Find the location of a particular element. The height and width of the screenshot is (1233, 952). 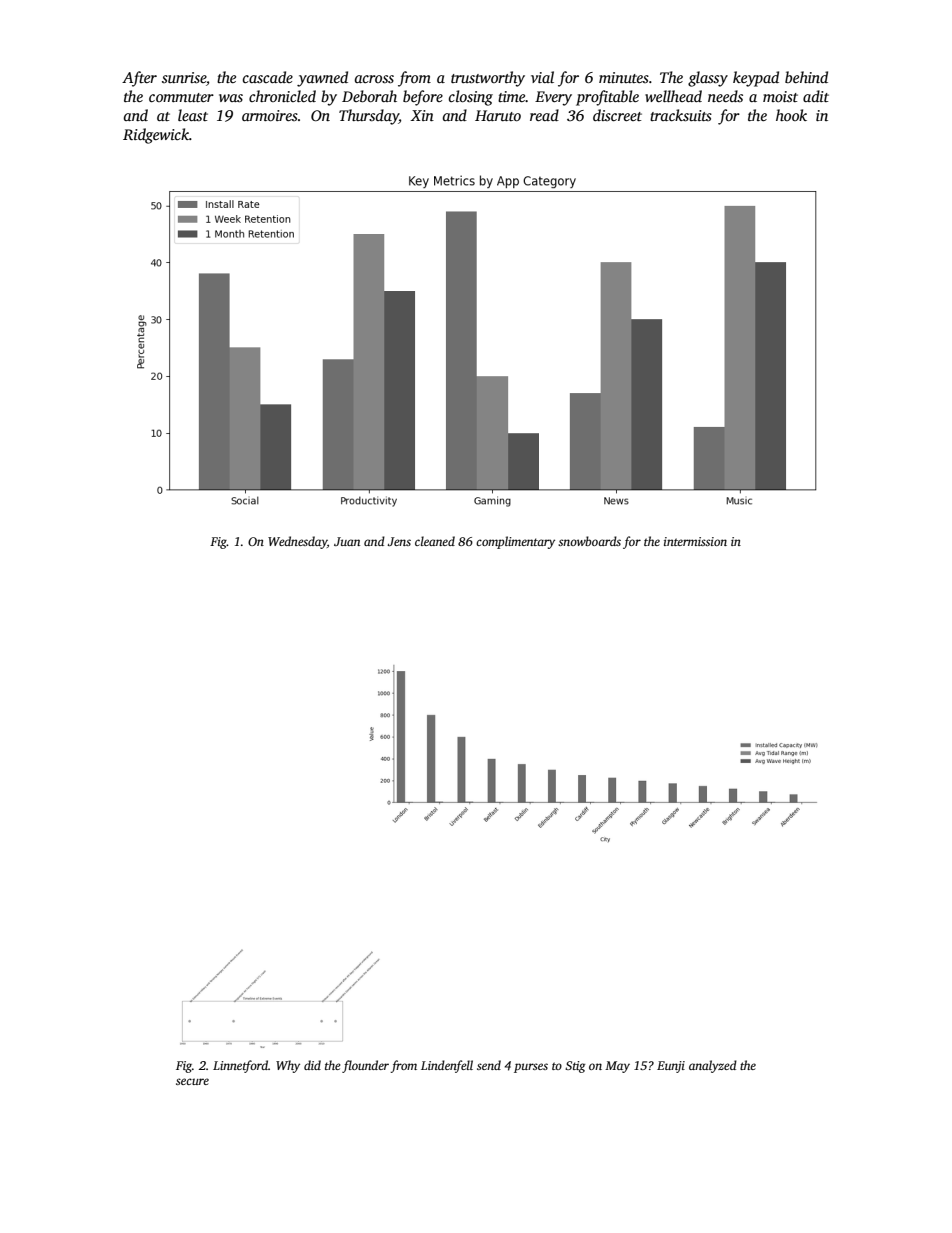

Xin is located at coordinates (422, 115).
